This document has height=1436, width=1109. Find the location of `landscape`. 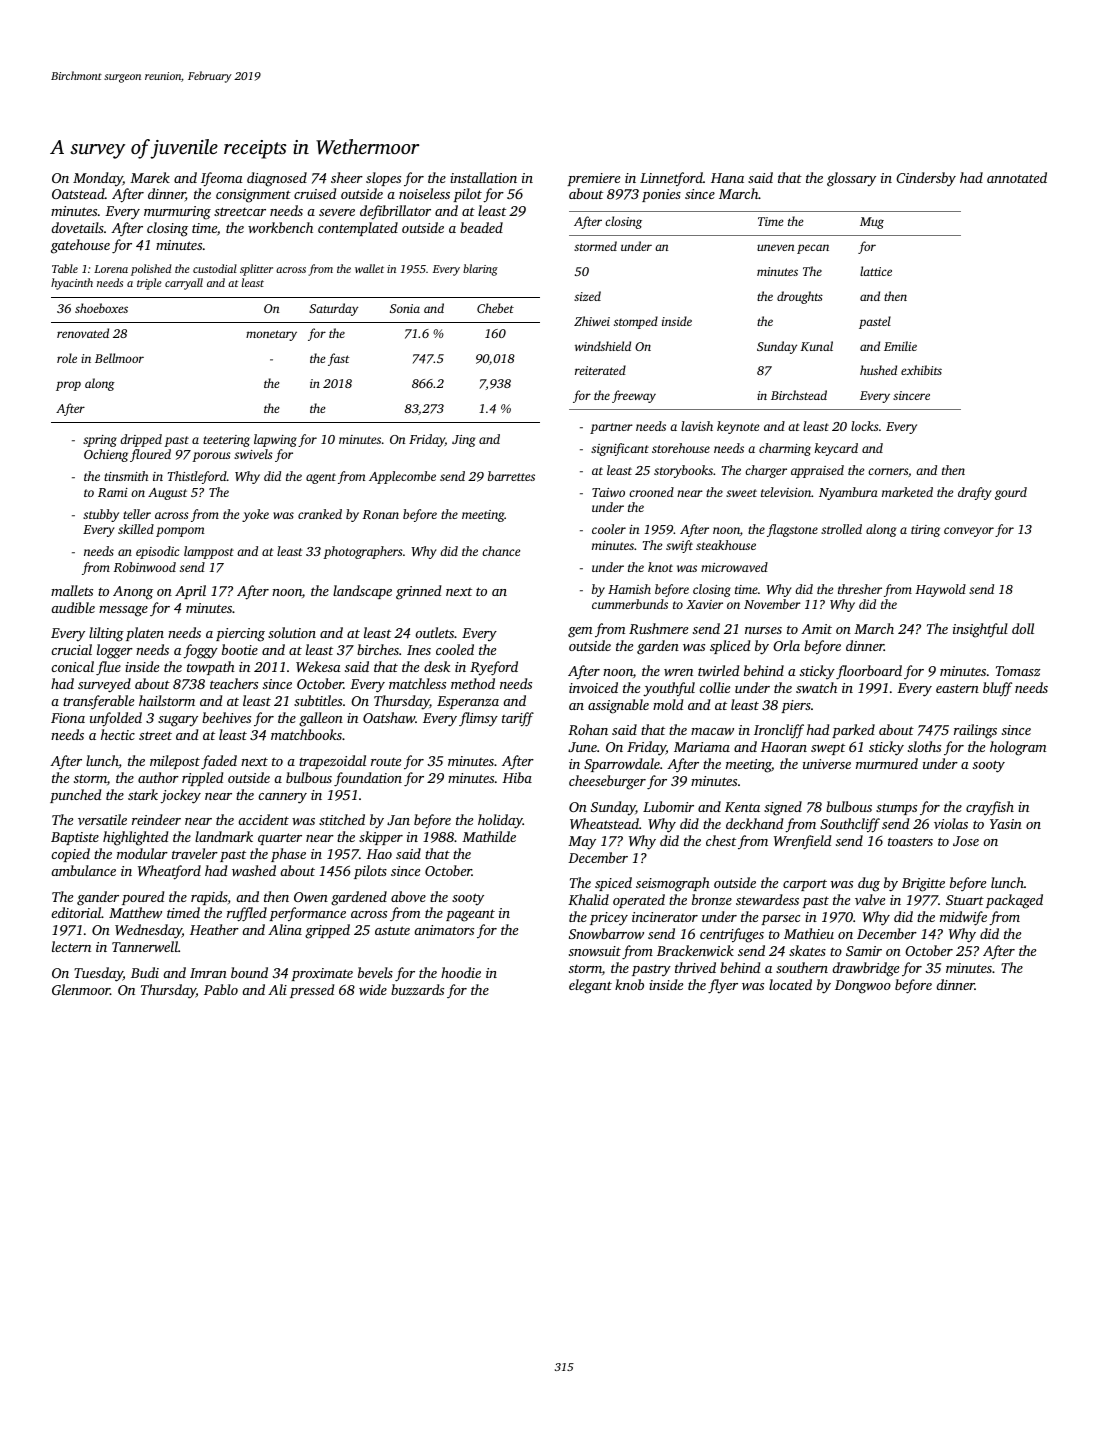

landscape is located at coordinates (362, 592).
